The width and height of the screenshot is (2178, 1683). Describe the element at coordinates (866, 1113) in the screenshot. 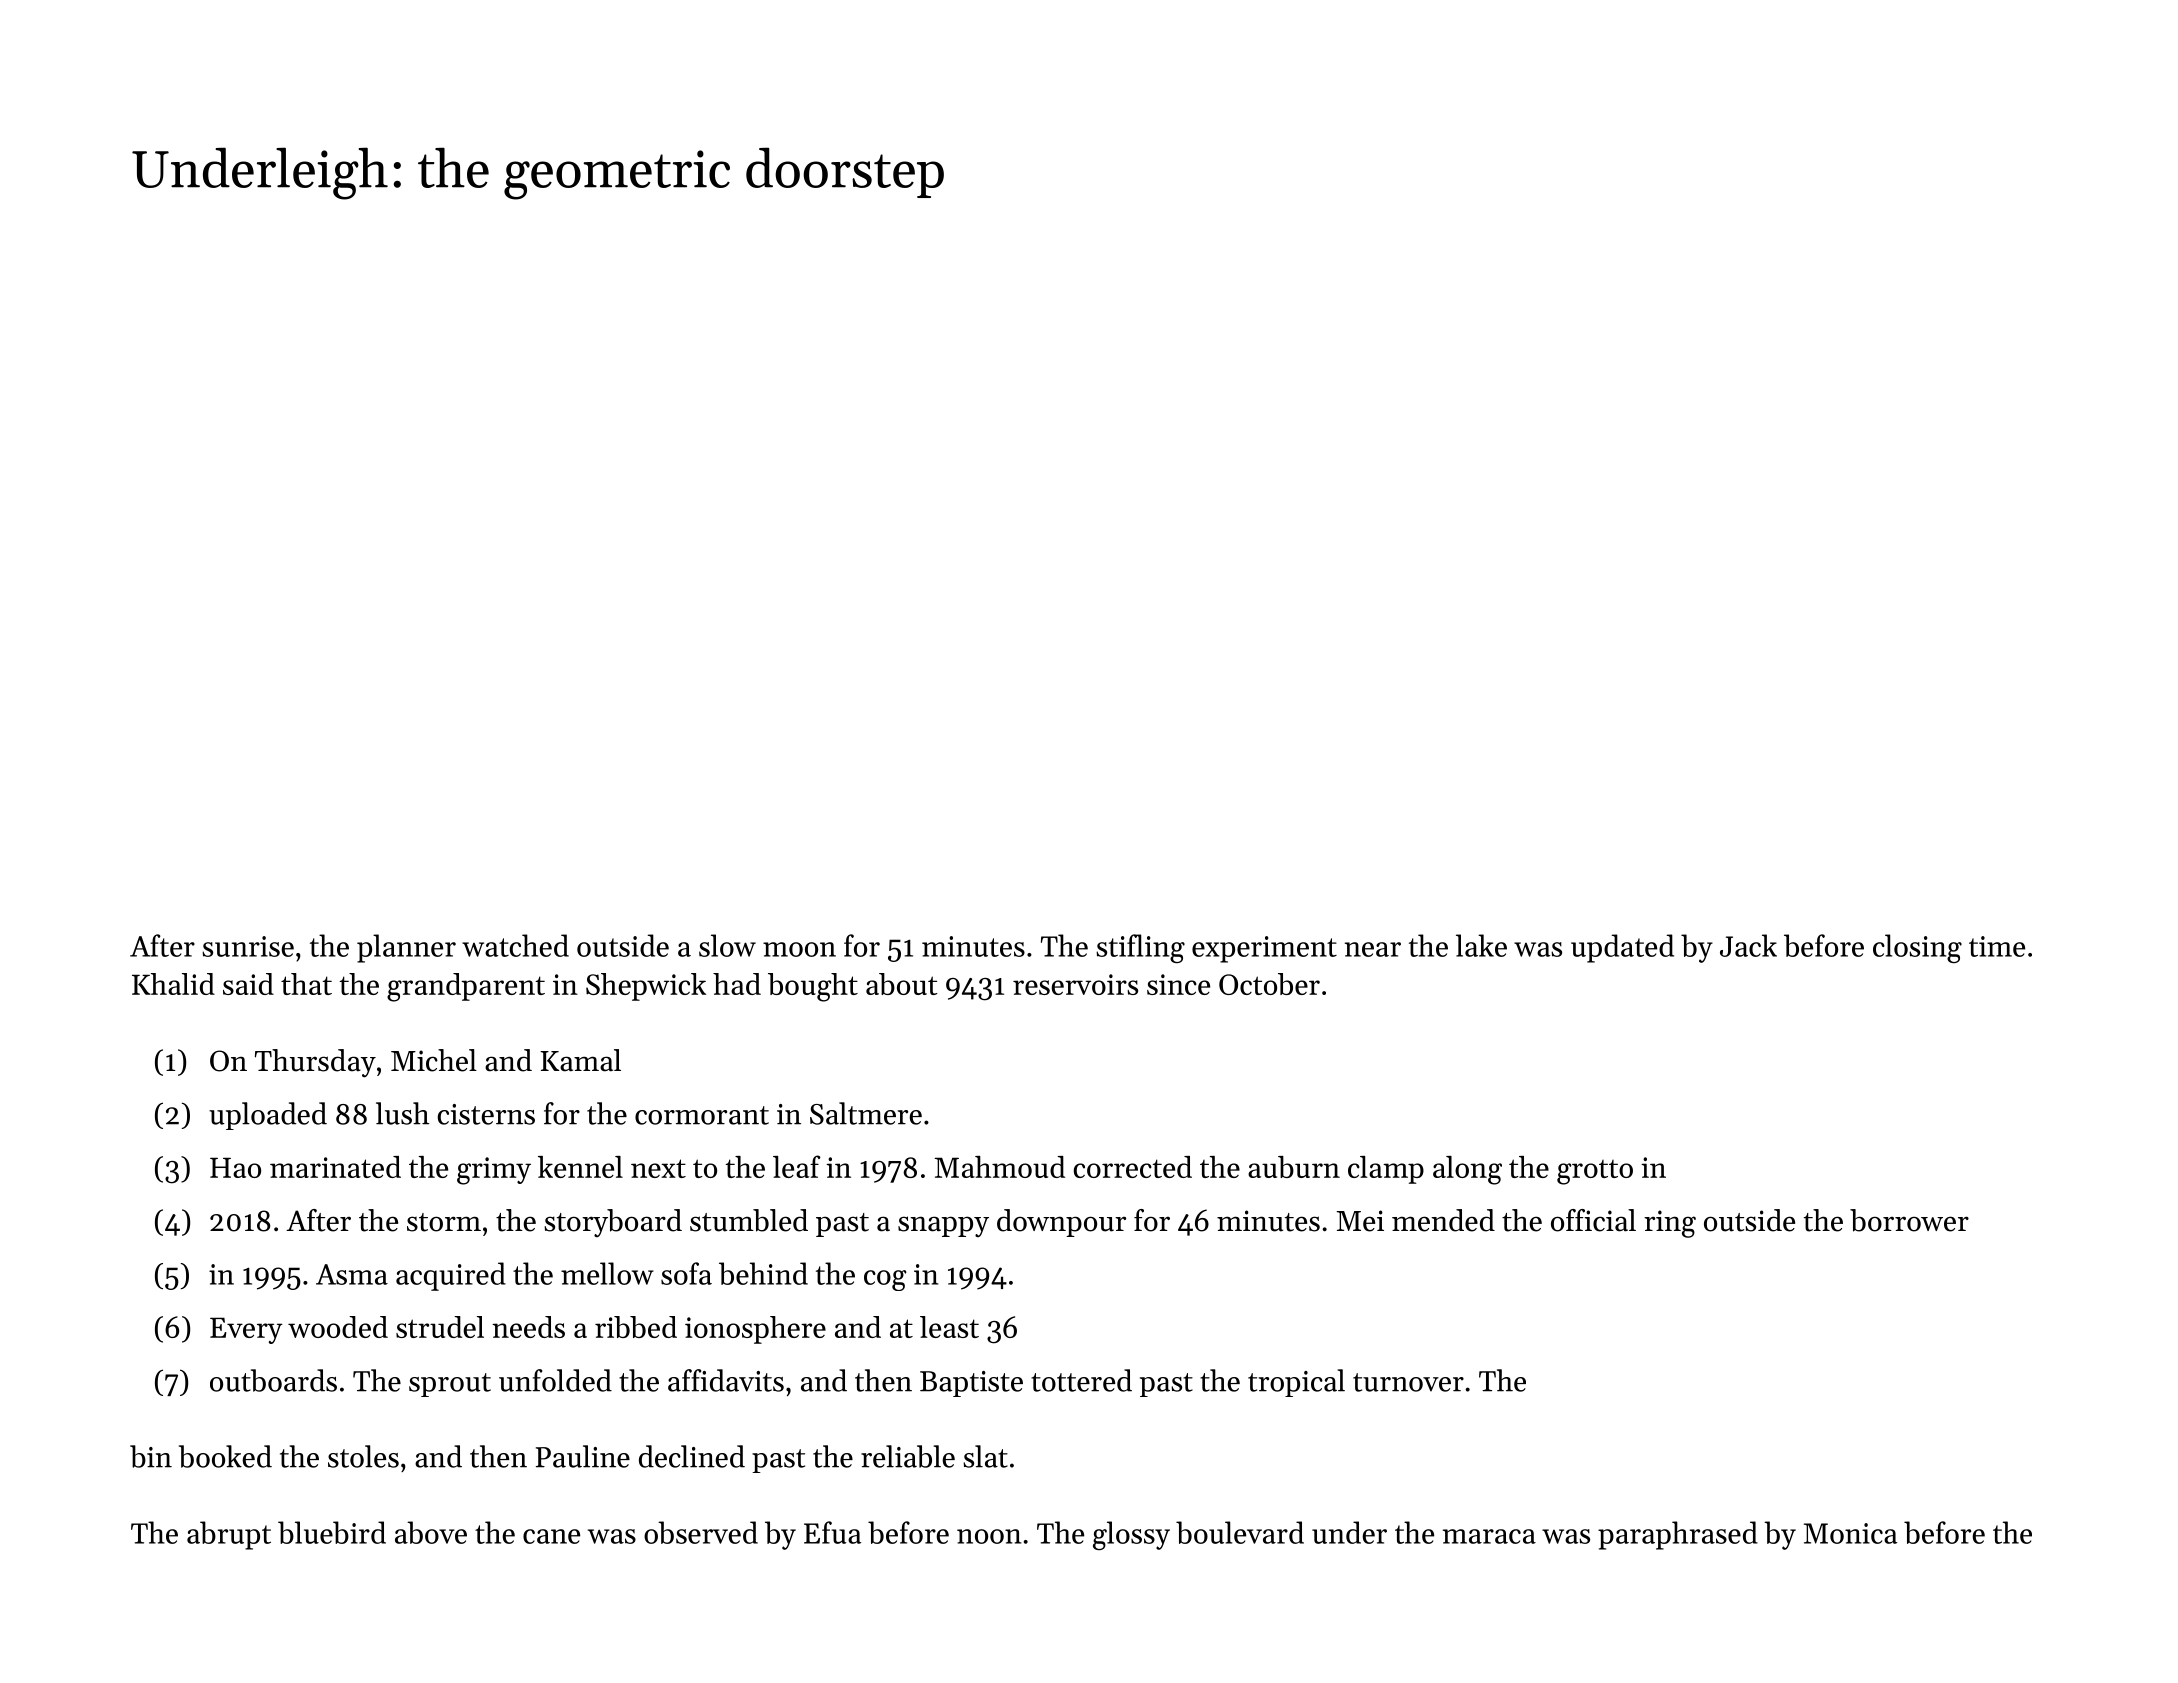

I see `Saltmere` at that location.
